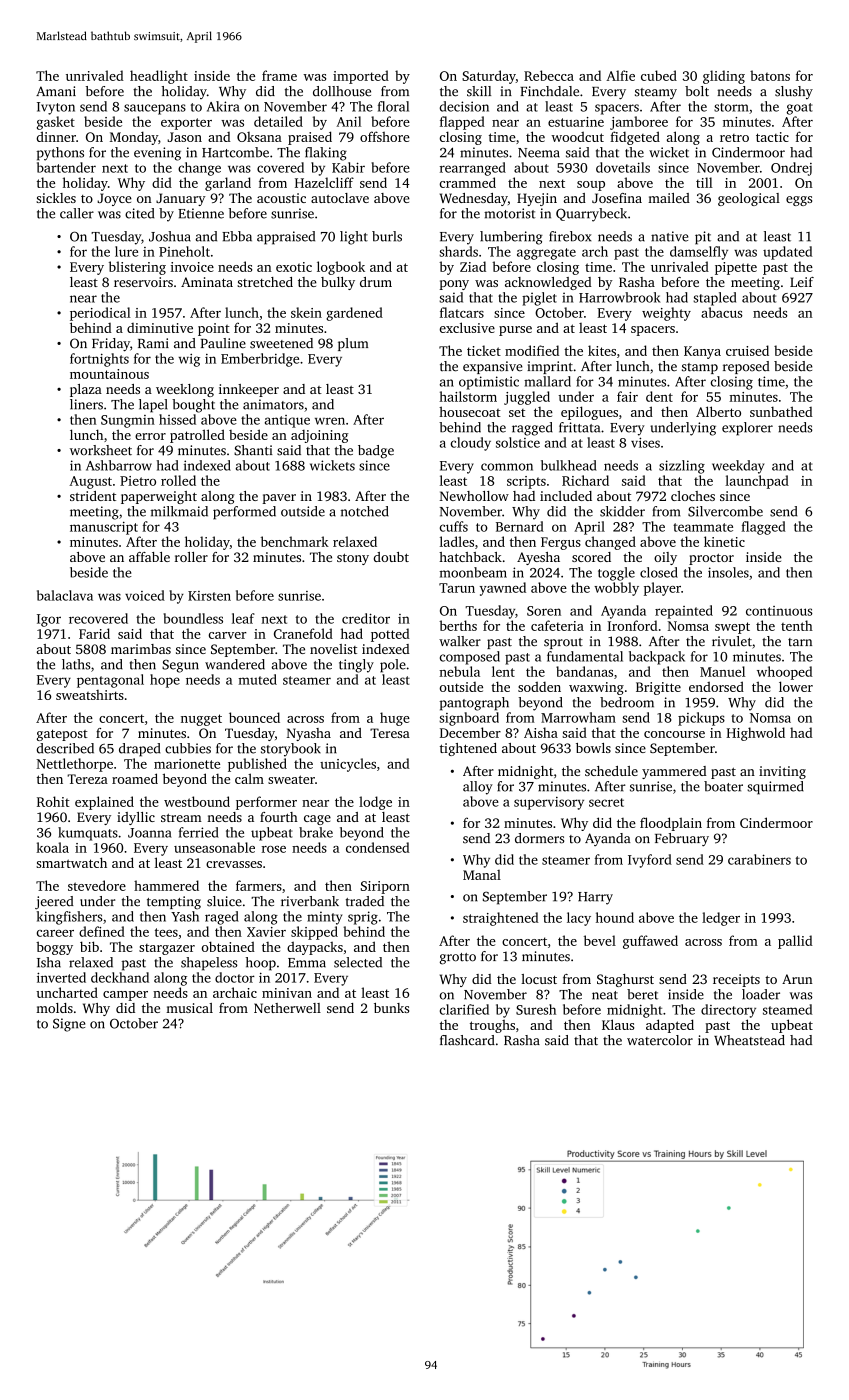 The width and height of the screenshot is (849, 1400). I want to click on endorsed, so click(716, 686).
